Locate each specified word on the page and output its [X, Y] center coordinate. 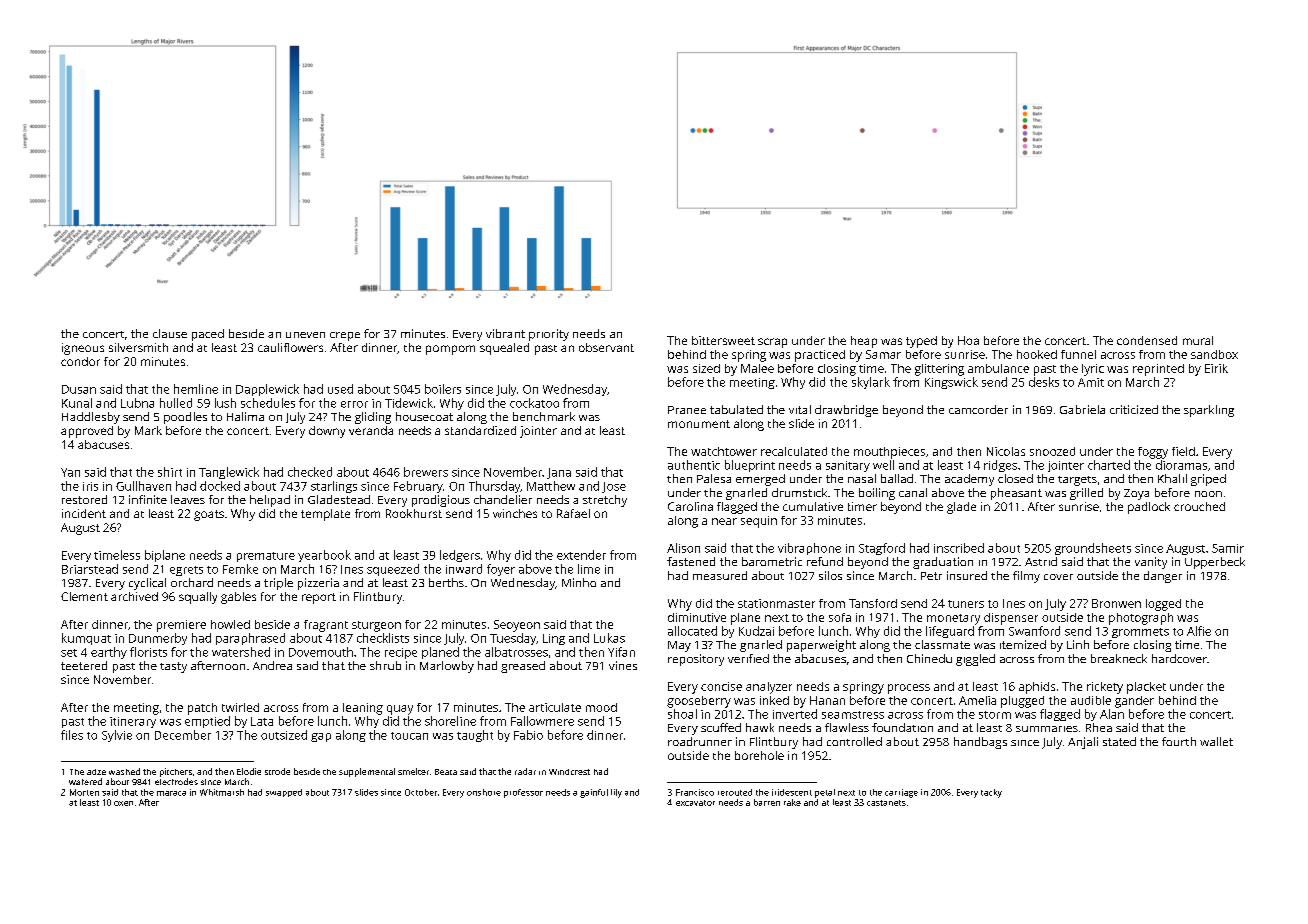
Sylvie [117, 736]
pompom [450, 350]
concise [721, 686]
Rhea [1099, 727]
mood [601, 707]
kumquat [86, 639]
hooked [1037, 354]
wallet [1216, 741]
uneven [305, 335]
